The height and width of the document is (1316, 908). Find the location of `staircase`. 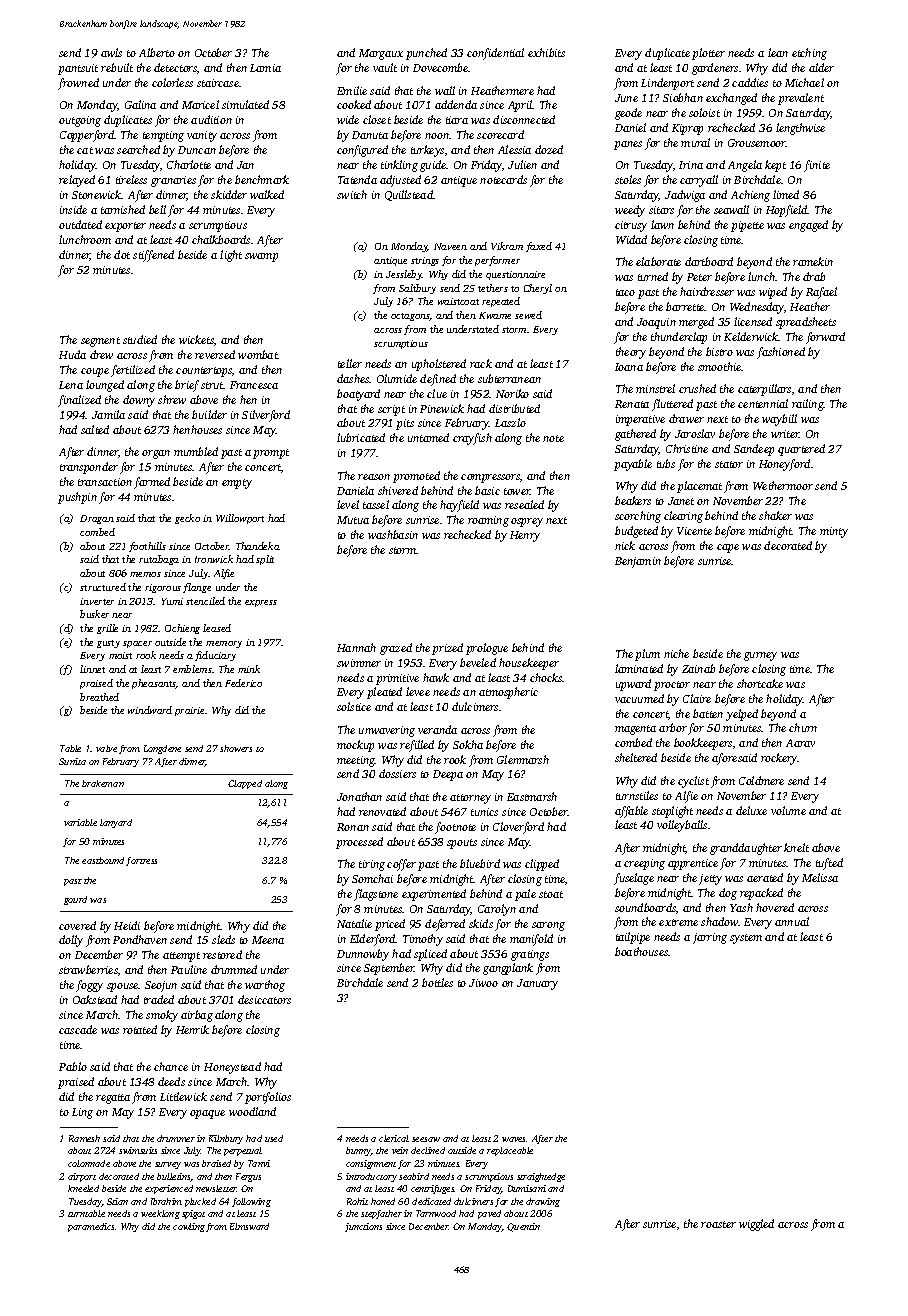

staircase is located at coordinates (218, 83).
